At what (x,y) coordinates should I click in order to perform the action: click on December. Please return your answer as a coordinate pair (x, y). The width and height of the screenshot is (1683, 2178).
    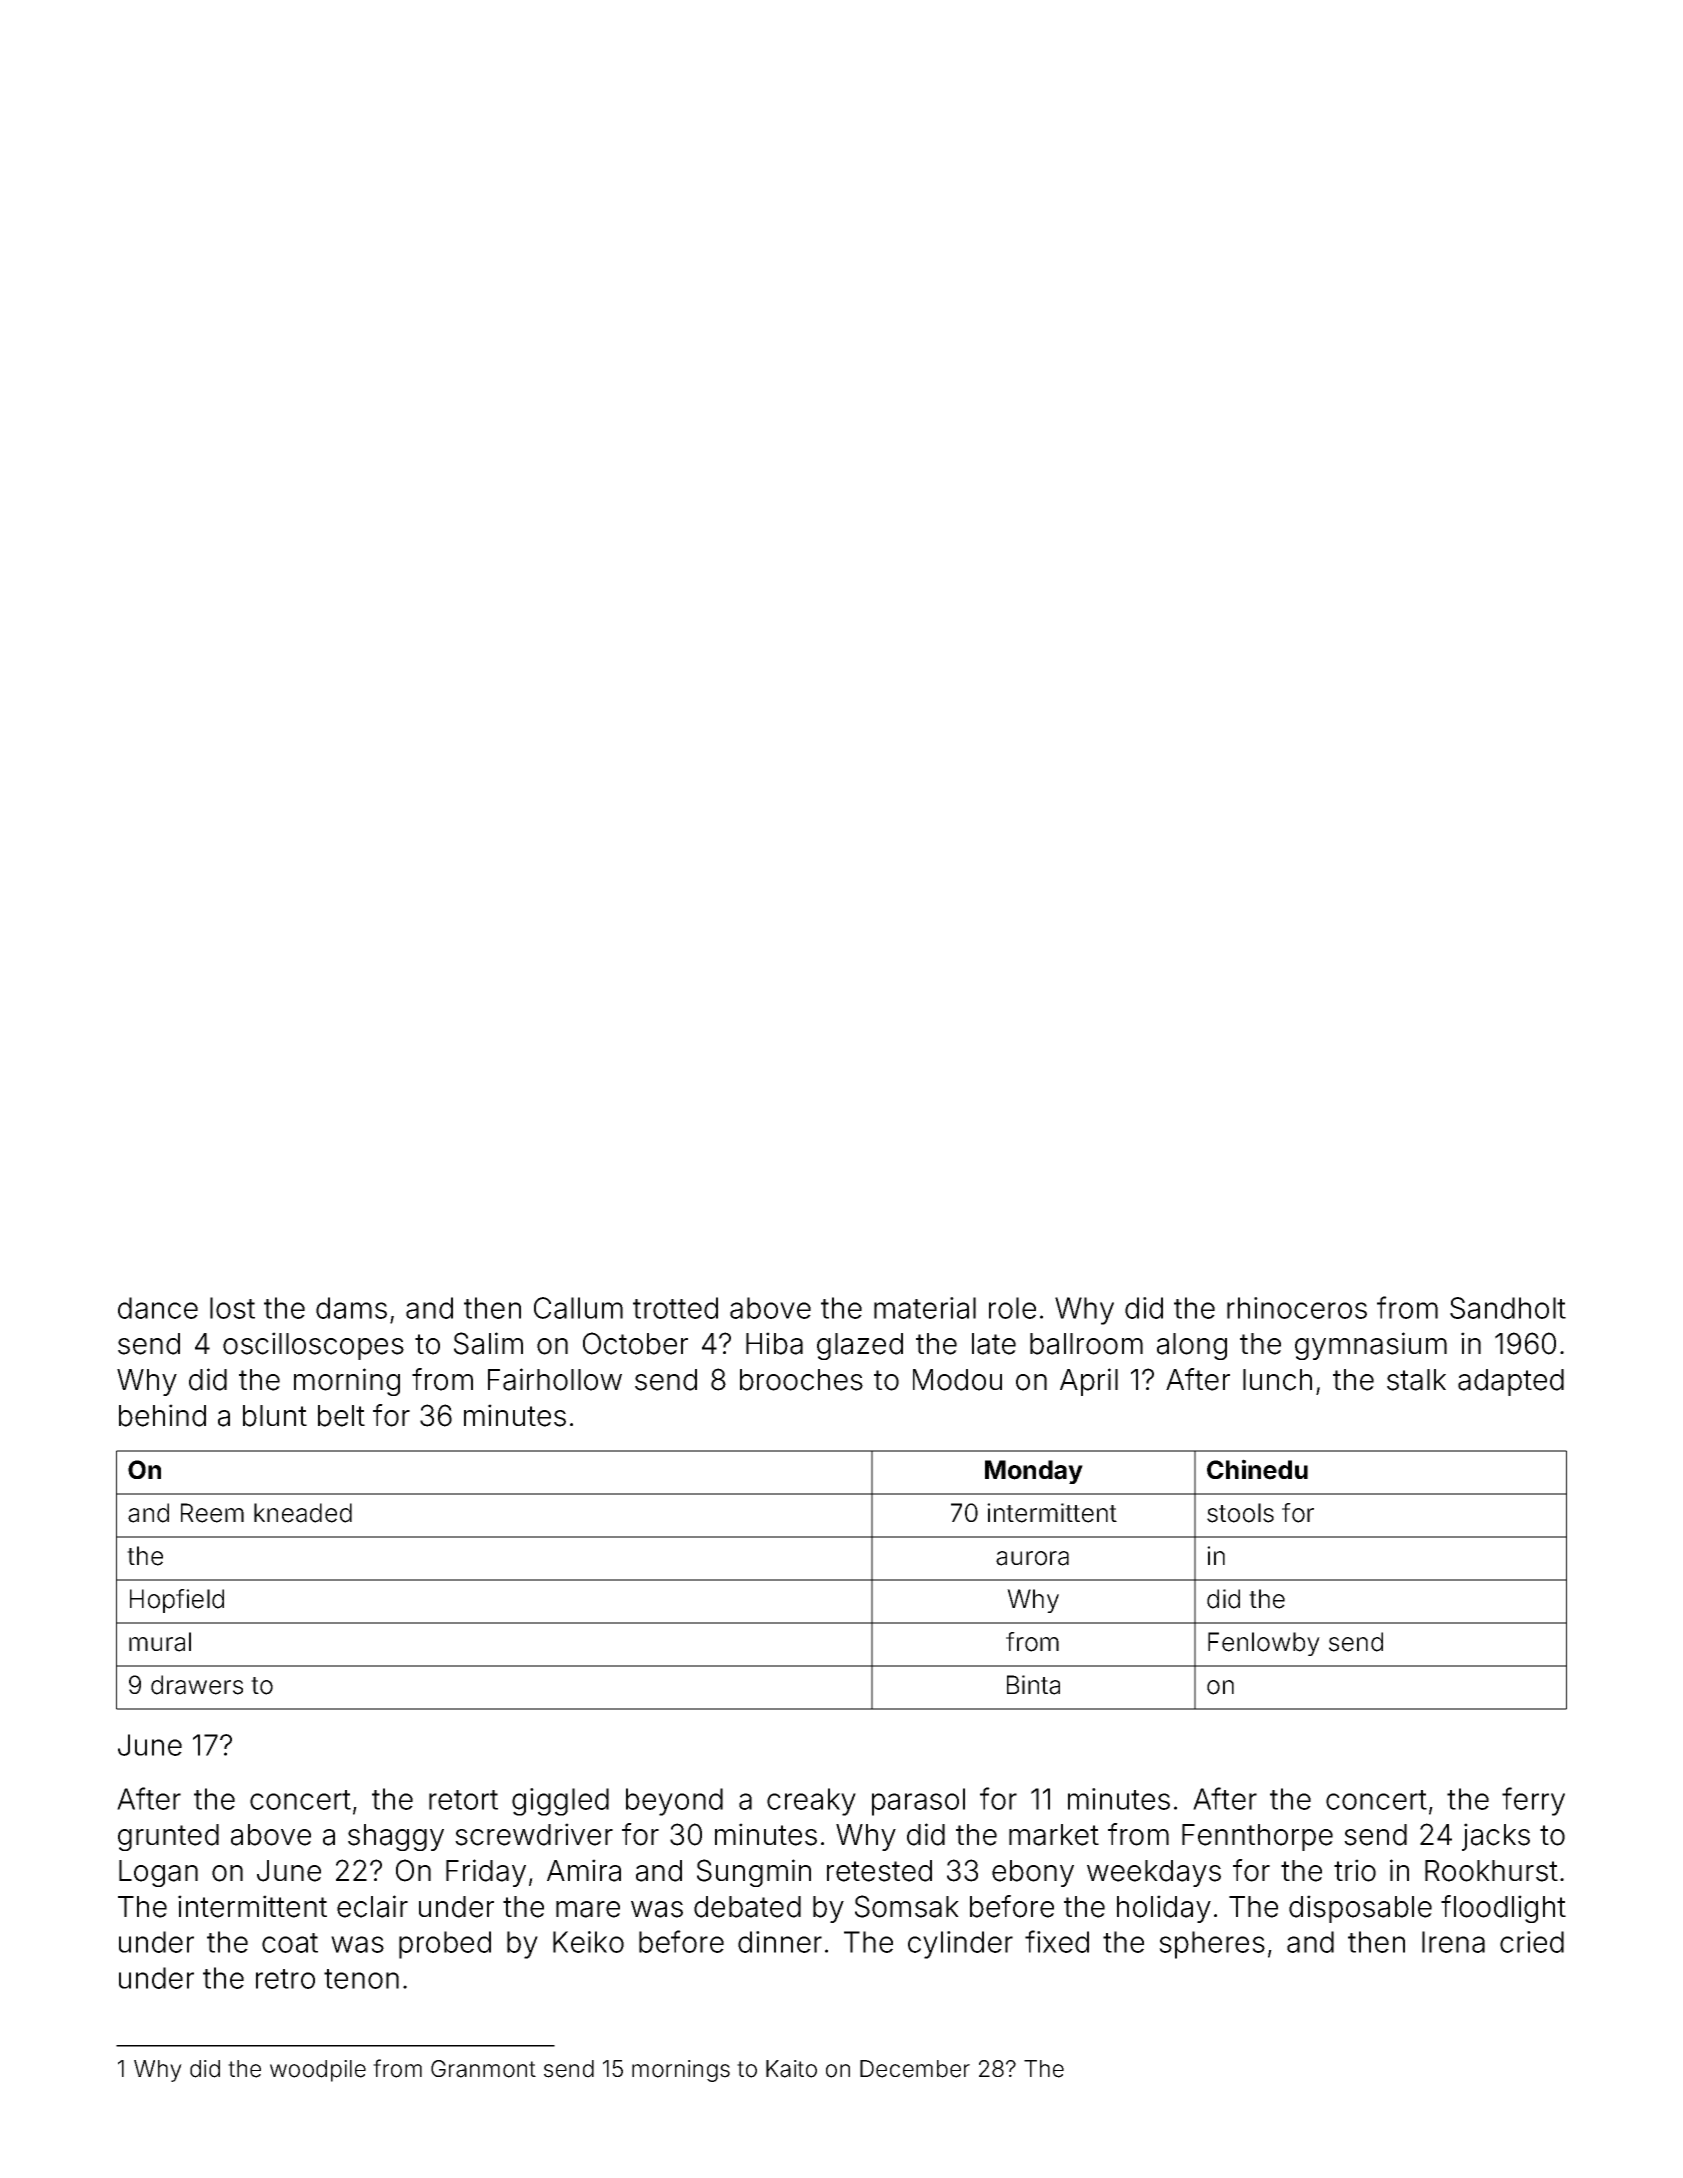
    Looking at the image, I should click on (915, 2069).
